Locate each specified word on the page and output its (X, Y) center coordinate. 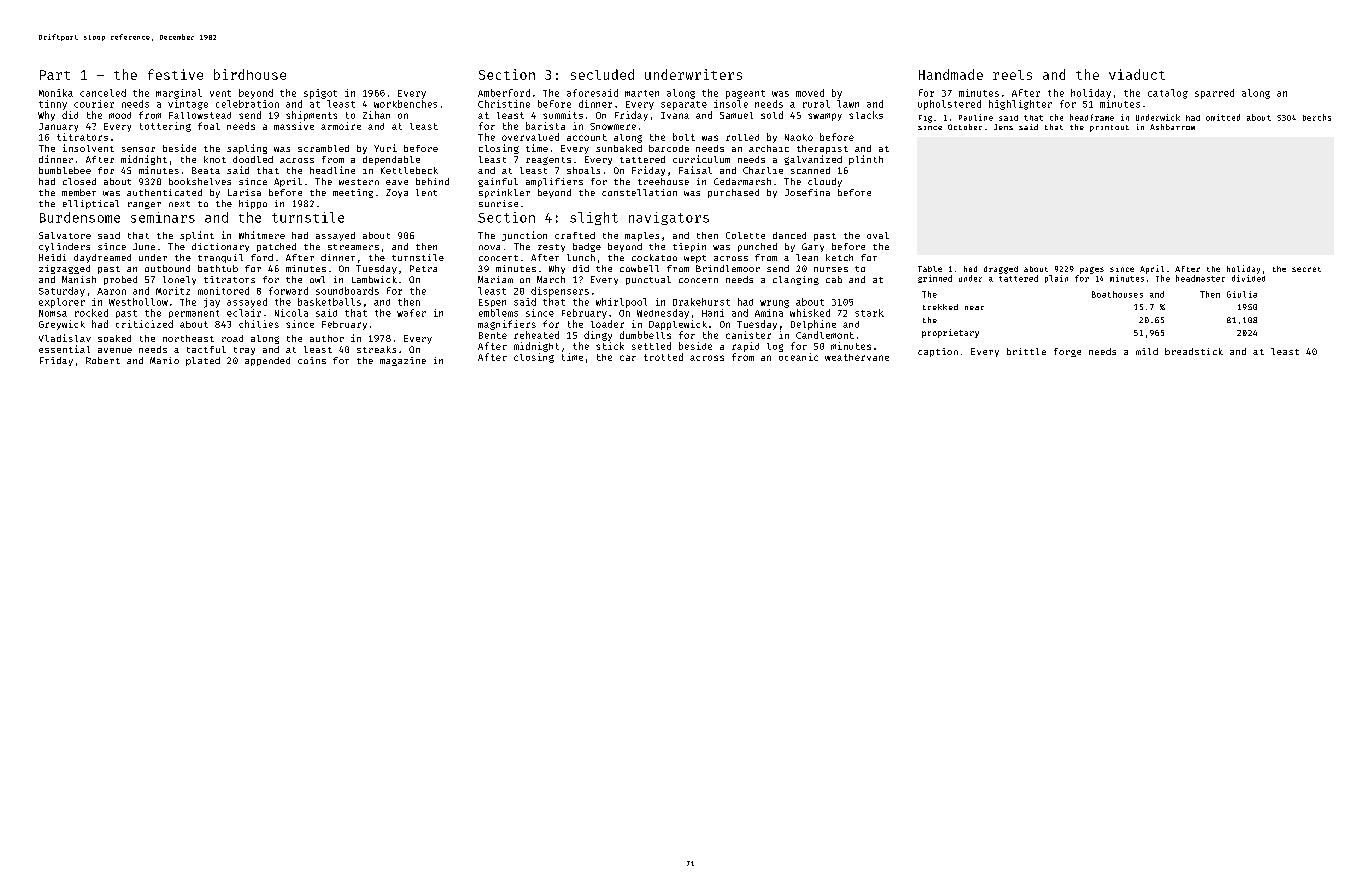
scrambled (323, 148)
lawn (848, 104)
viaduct (1137, 74)
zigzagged (64, 269)
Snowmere (613, 126)
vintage (188, 105)
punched (757, 247)
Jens (1003, 127)
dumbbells (645, 335)
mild (1147, 351)
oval (878, 235)
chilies (259, 324)
